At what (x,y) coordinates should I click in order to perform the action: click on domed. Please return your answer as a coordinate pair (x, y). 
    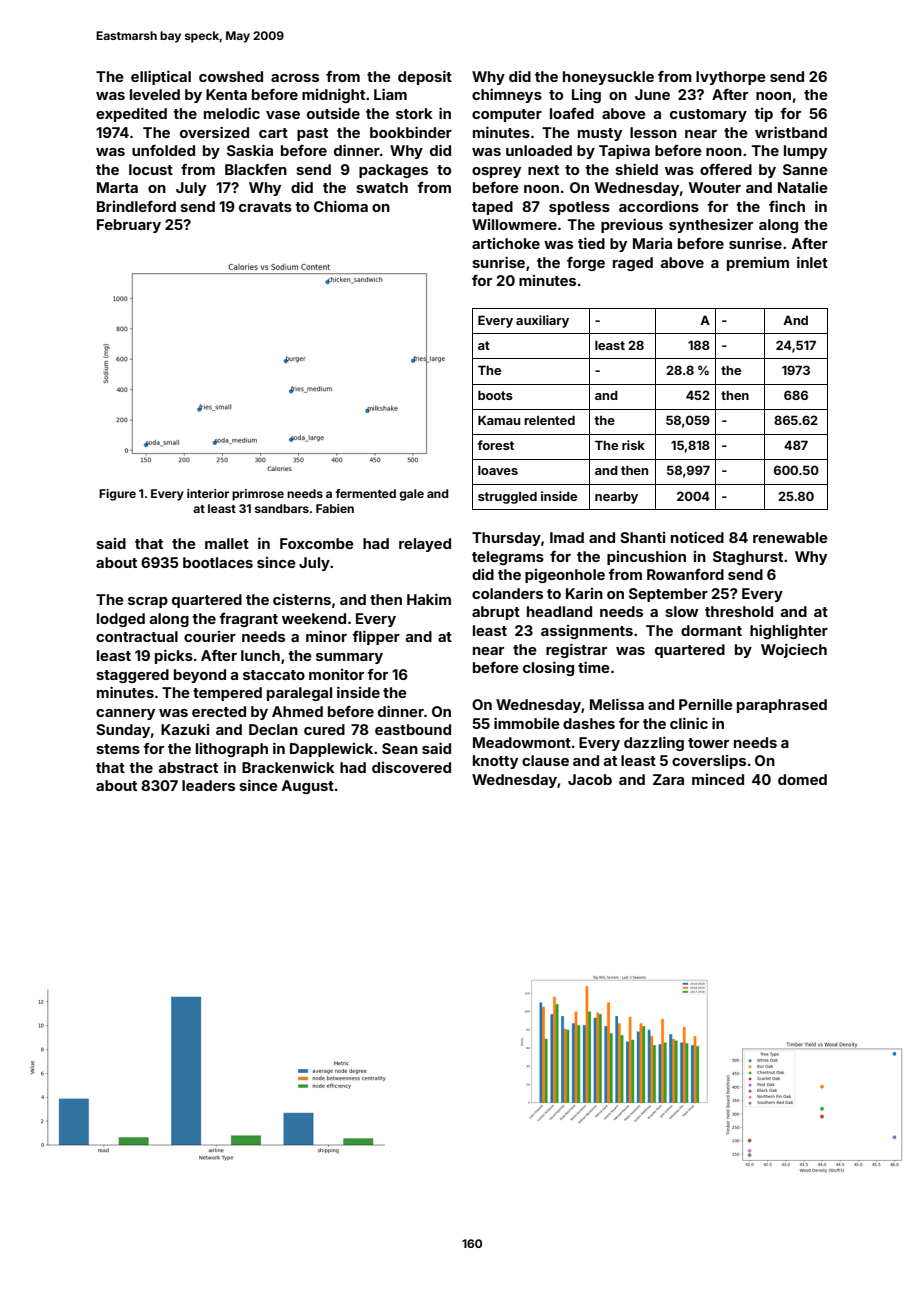
    Looking at the image, I should click on (802, 779).
